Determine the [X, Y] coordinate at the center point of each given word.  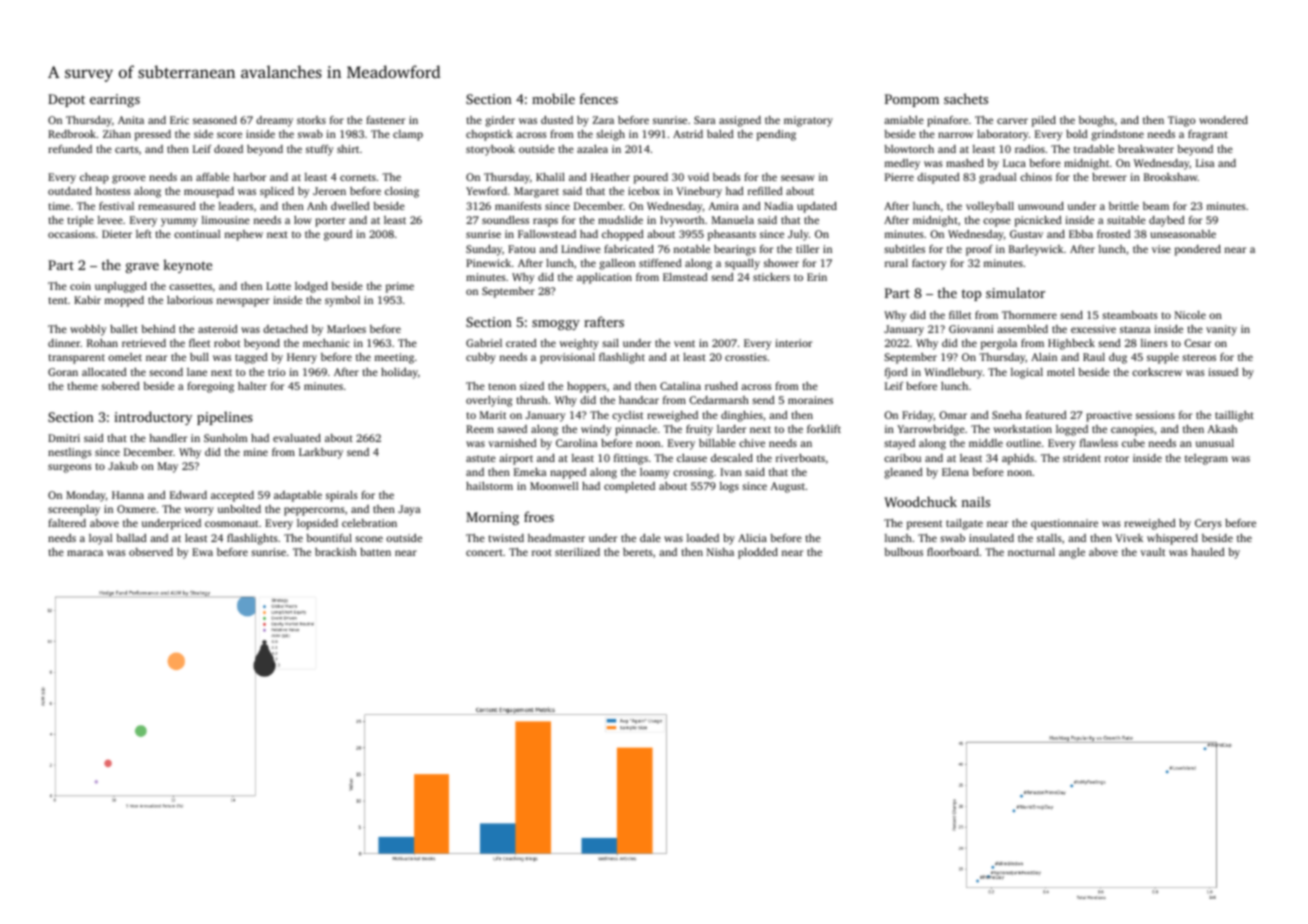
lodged [311, 287]
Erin [817, 277]
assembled [1022, 329]
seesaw [798, 178]
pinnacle [636, 430]
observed [151, 552]
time [59, 206]
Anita [131, 120]
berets [638, 552]
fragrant [1208, 135]
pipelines [225, 418]
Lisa [1205, 163]
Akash [1222, 429]
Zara [603, 120]
